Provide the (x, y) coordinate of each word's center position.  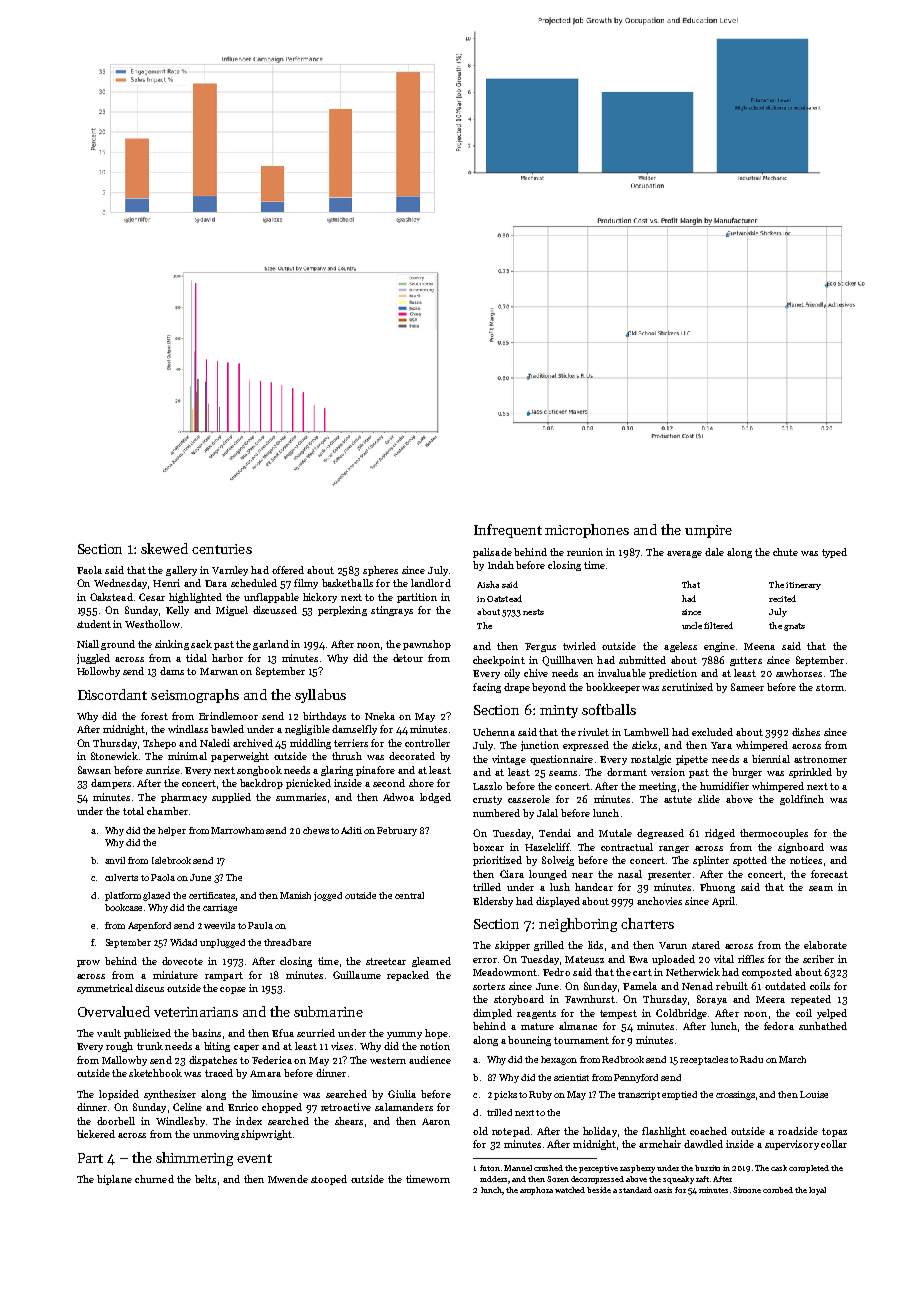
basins (206, 1033)
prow (88, 963)
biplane (114, 1180)
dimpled (492, 1014)
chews (316, 830)
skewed (164, 548)
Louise (814, 1094)
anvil (115, 860)
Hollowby (98, 672)
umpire (708, 531)
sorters (489, 986)
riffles (751, 959)
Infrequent (508, 531)
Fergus (540, 647)
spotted (750, 861)
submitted (642, 660)
